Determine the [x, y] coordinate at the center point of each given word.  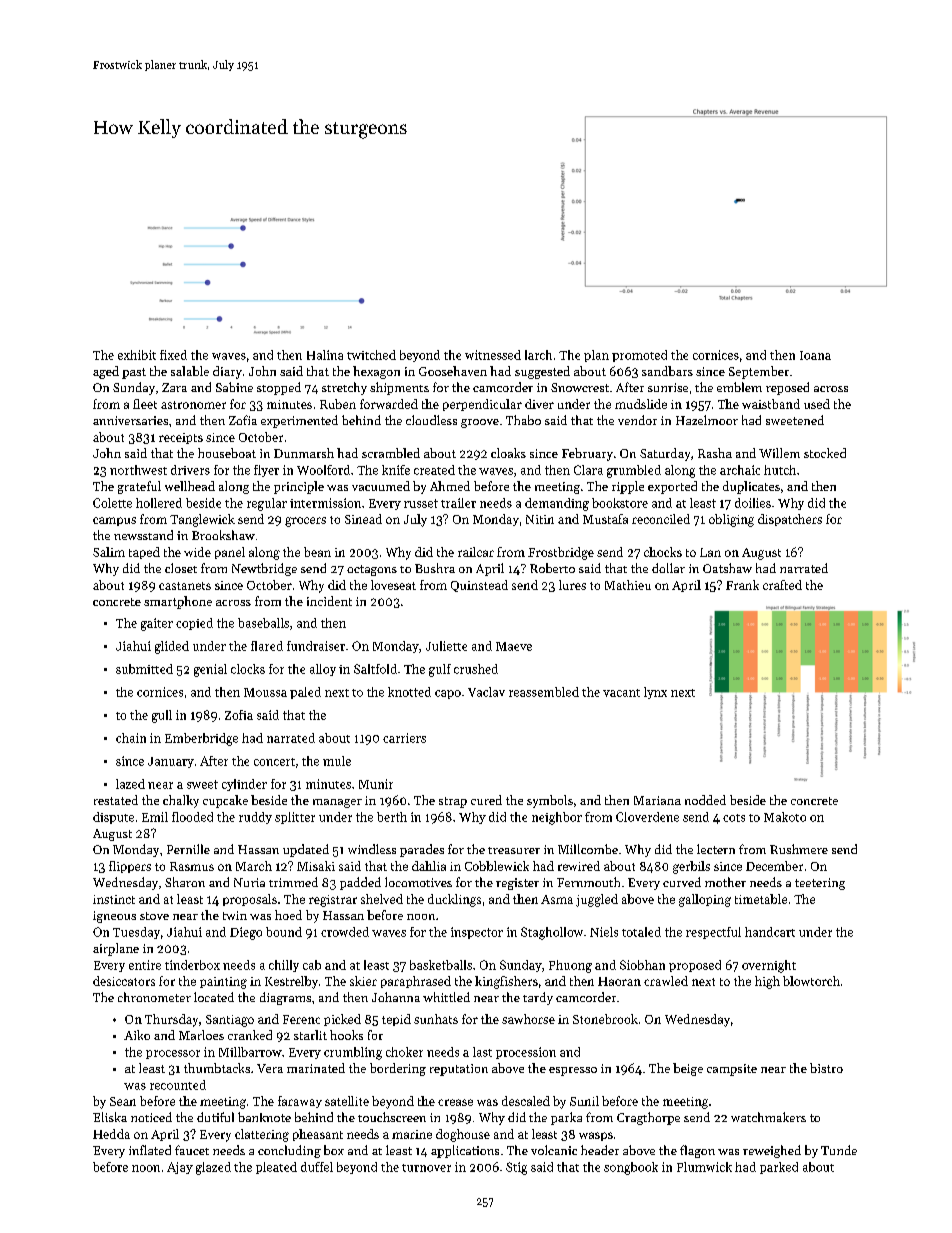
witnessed [493, 355]
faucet [192, 1150]
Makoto [785, 817]
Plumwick [704, 1167]
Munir [376, 784]
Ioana [815, 355]
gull [162, 716]
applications [465, 1151]
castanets [185, 586]
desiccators [124, 981]
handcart [770, 932]
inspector [477, 933]
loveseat [393, 585]
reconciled [661, 519]
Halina [325, 355]
